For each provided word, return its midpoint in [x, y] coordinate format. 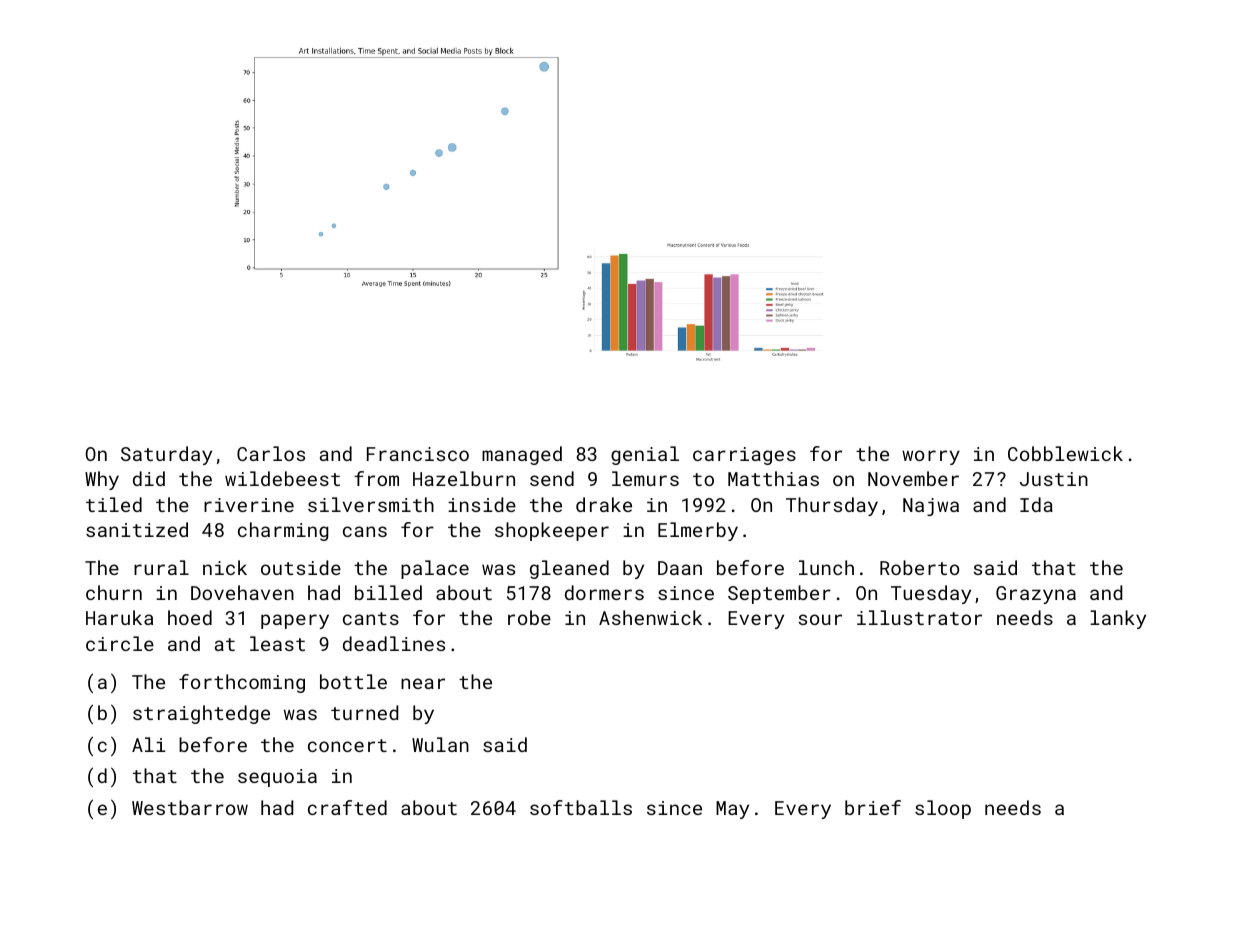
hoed [190, 617]
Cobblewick [1065, 453]
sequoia [277, 778]
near [423, 683]
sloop [943, 809]
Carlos [271, 453]
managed [522, 455]
